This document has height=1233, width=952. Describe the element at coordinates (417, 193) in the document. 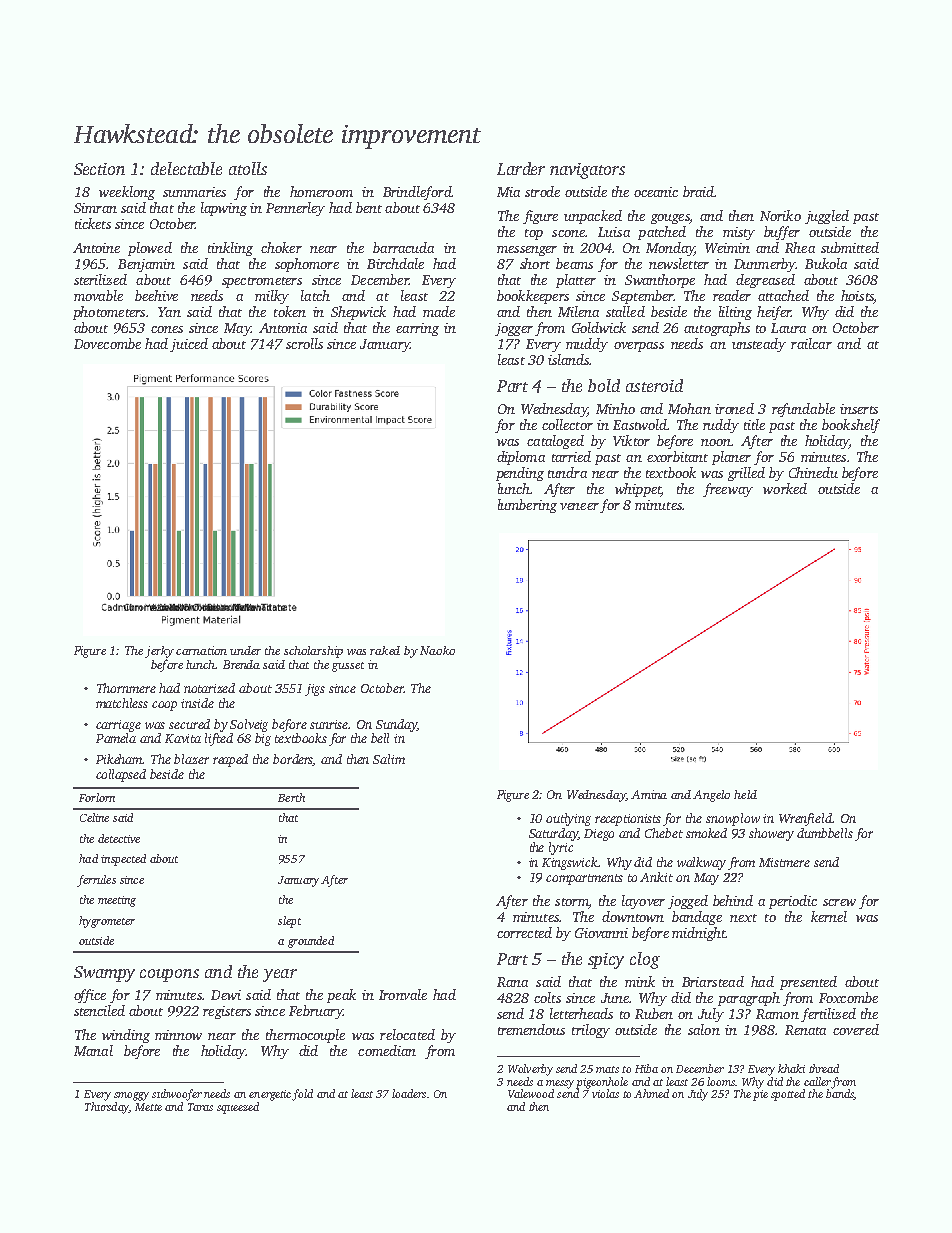

I see `Brindleford` at that location.
